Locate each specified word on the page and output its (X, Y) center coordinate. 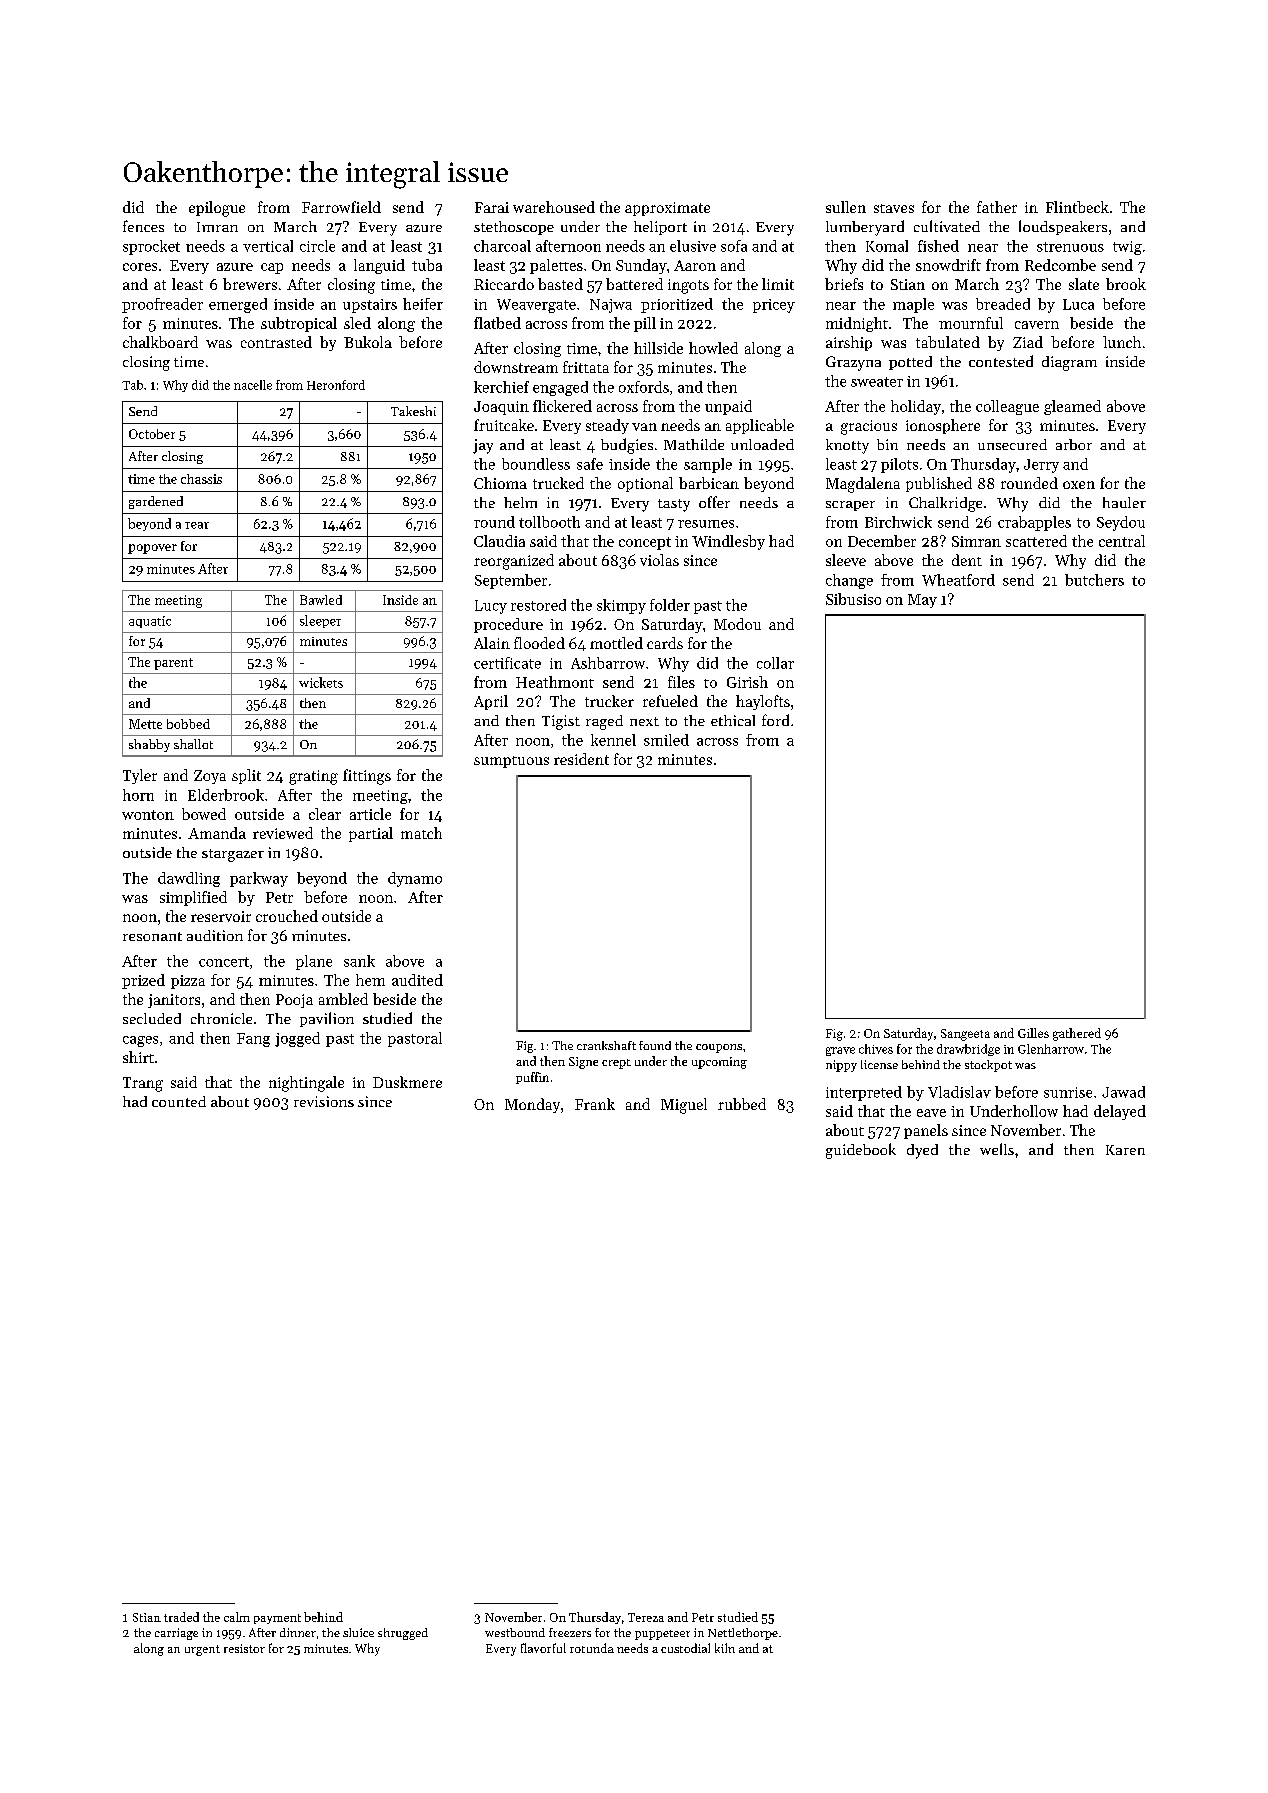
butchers (1094, 580)
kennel (613, 740)
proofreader (162, 305)
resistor (244, 1648)
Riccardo (504, 284)
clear (325, 814)
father (997, 207)
